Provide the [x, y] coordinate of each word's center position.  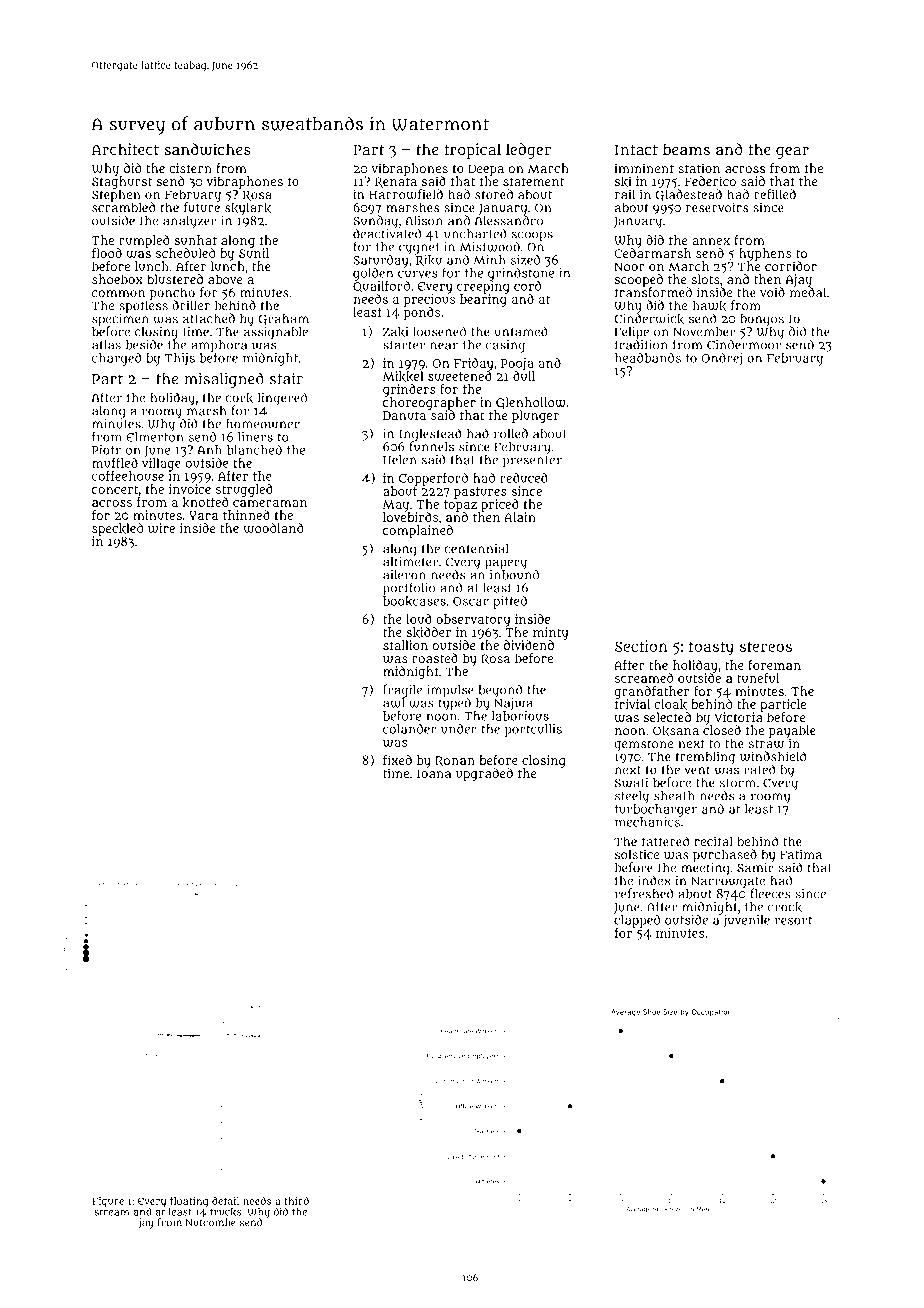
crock [785, 907]
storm [738, 783]
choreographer [429, 403]
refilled [775, 194]
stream [111, 1212]
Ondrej [722, 359]
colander [409, 728]
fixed [397, 760]
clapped [637, 921]
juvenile [746, 921]
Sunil [254, 253]
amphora [219, 346]
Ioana [434, 773]
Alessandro [509, 220]
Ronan [455, 761]
